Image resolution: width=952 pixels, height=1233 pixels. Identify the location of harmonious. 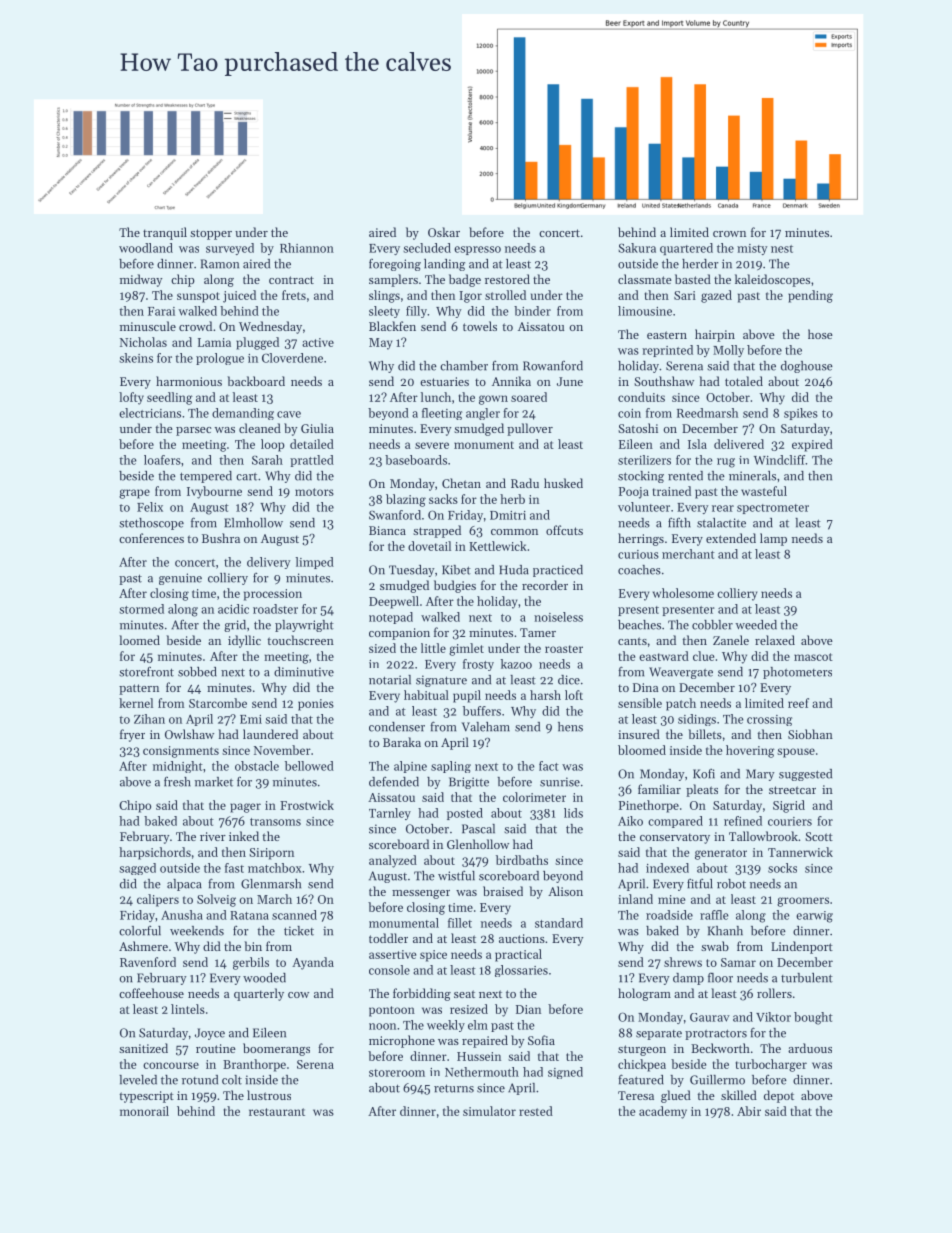
(189, 381).
